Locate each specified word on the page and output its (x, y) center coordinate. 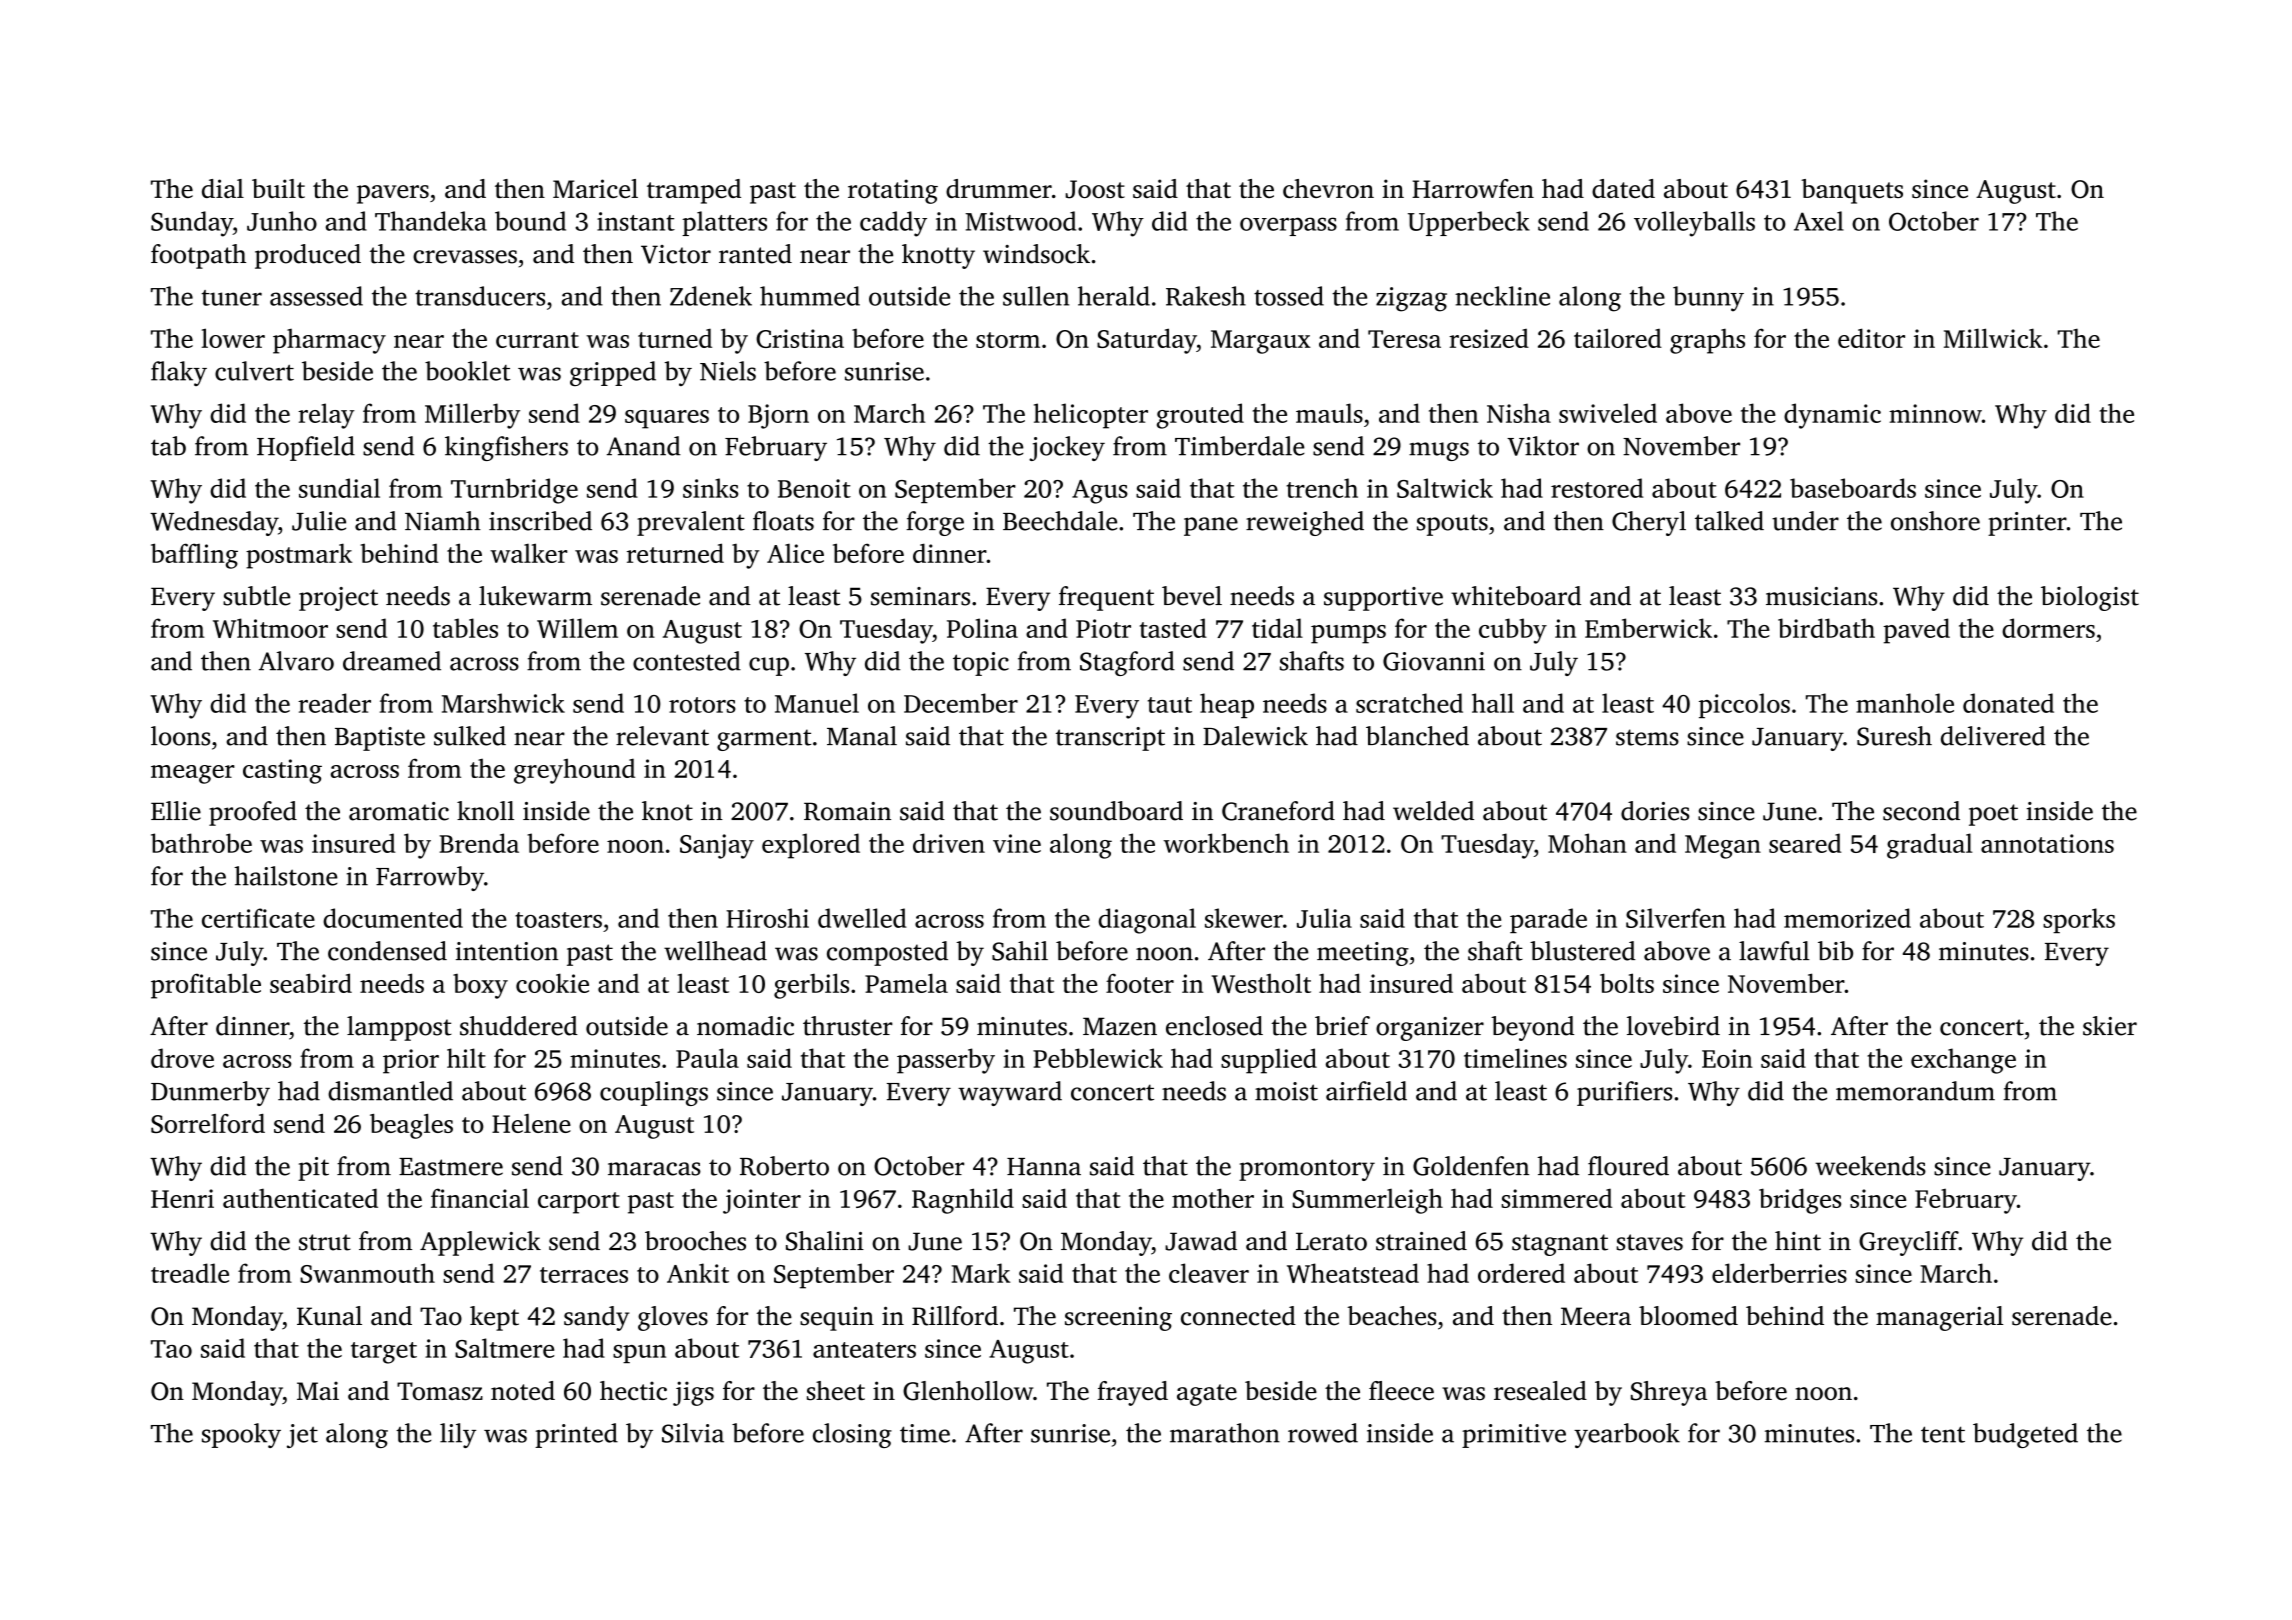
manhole (1905, 703)
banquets (1852, 191)
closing (852, 1435)
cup (769, 666)
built (278, 188)
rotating (893, 191)
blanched (1417, 736)
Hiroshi (767, 918)
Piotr (1103, 628)
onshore (1935, 521)
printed (576, 1435)
